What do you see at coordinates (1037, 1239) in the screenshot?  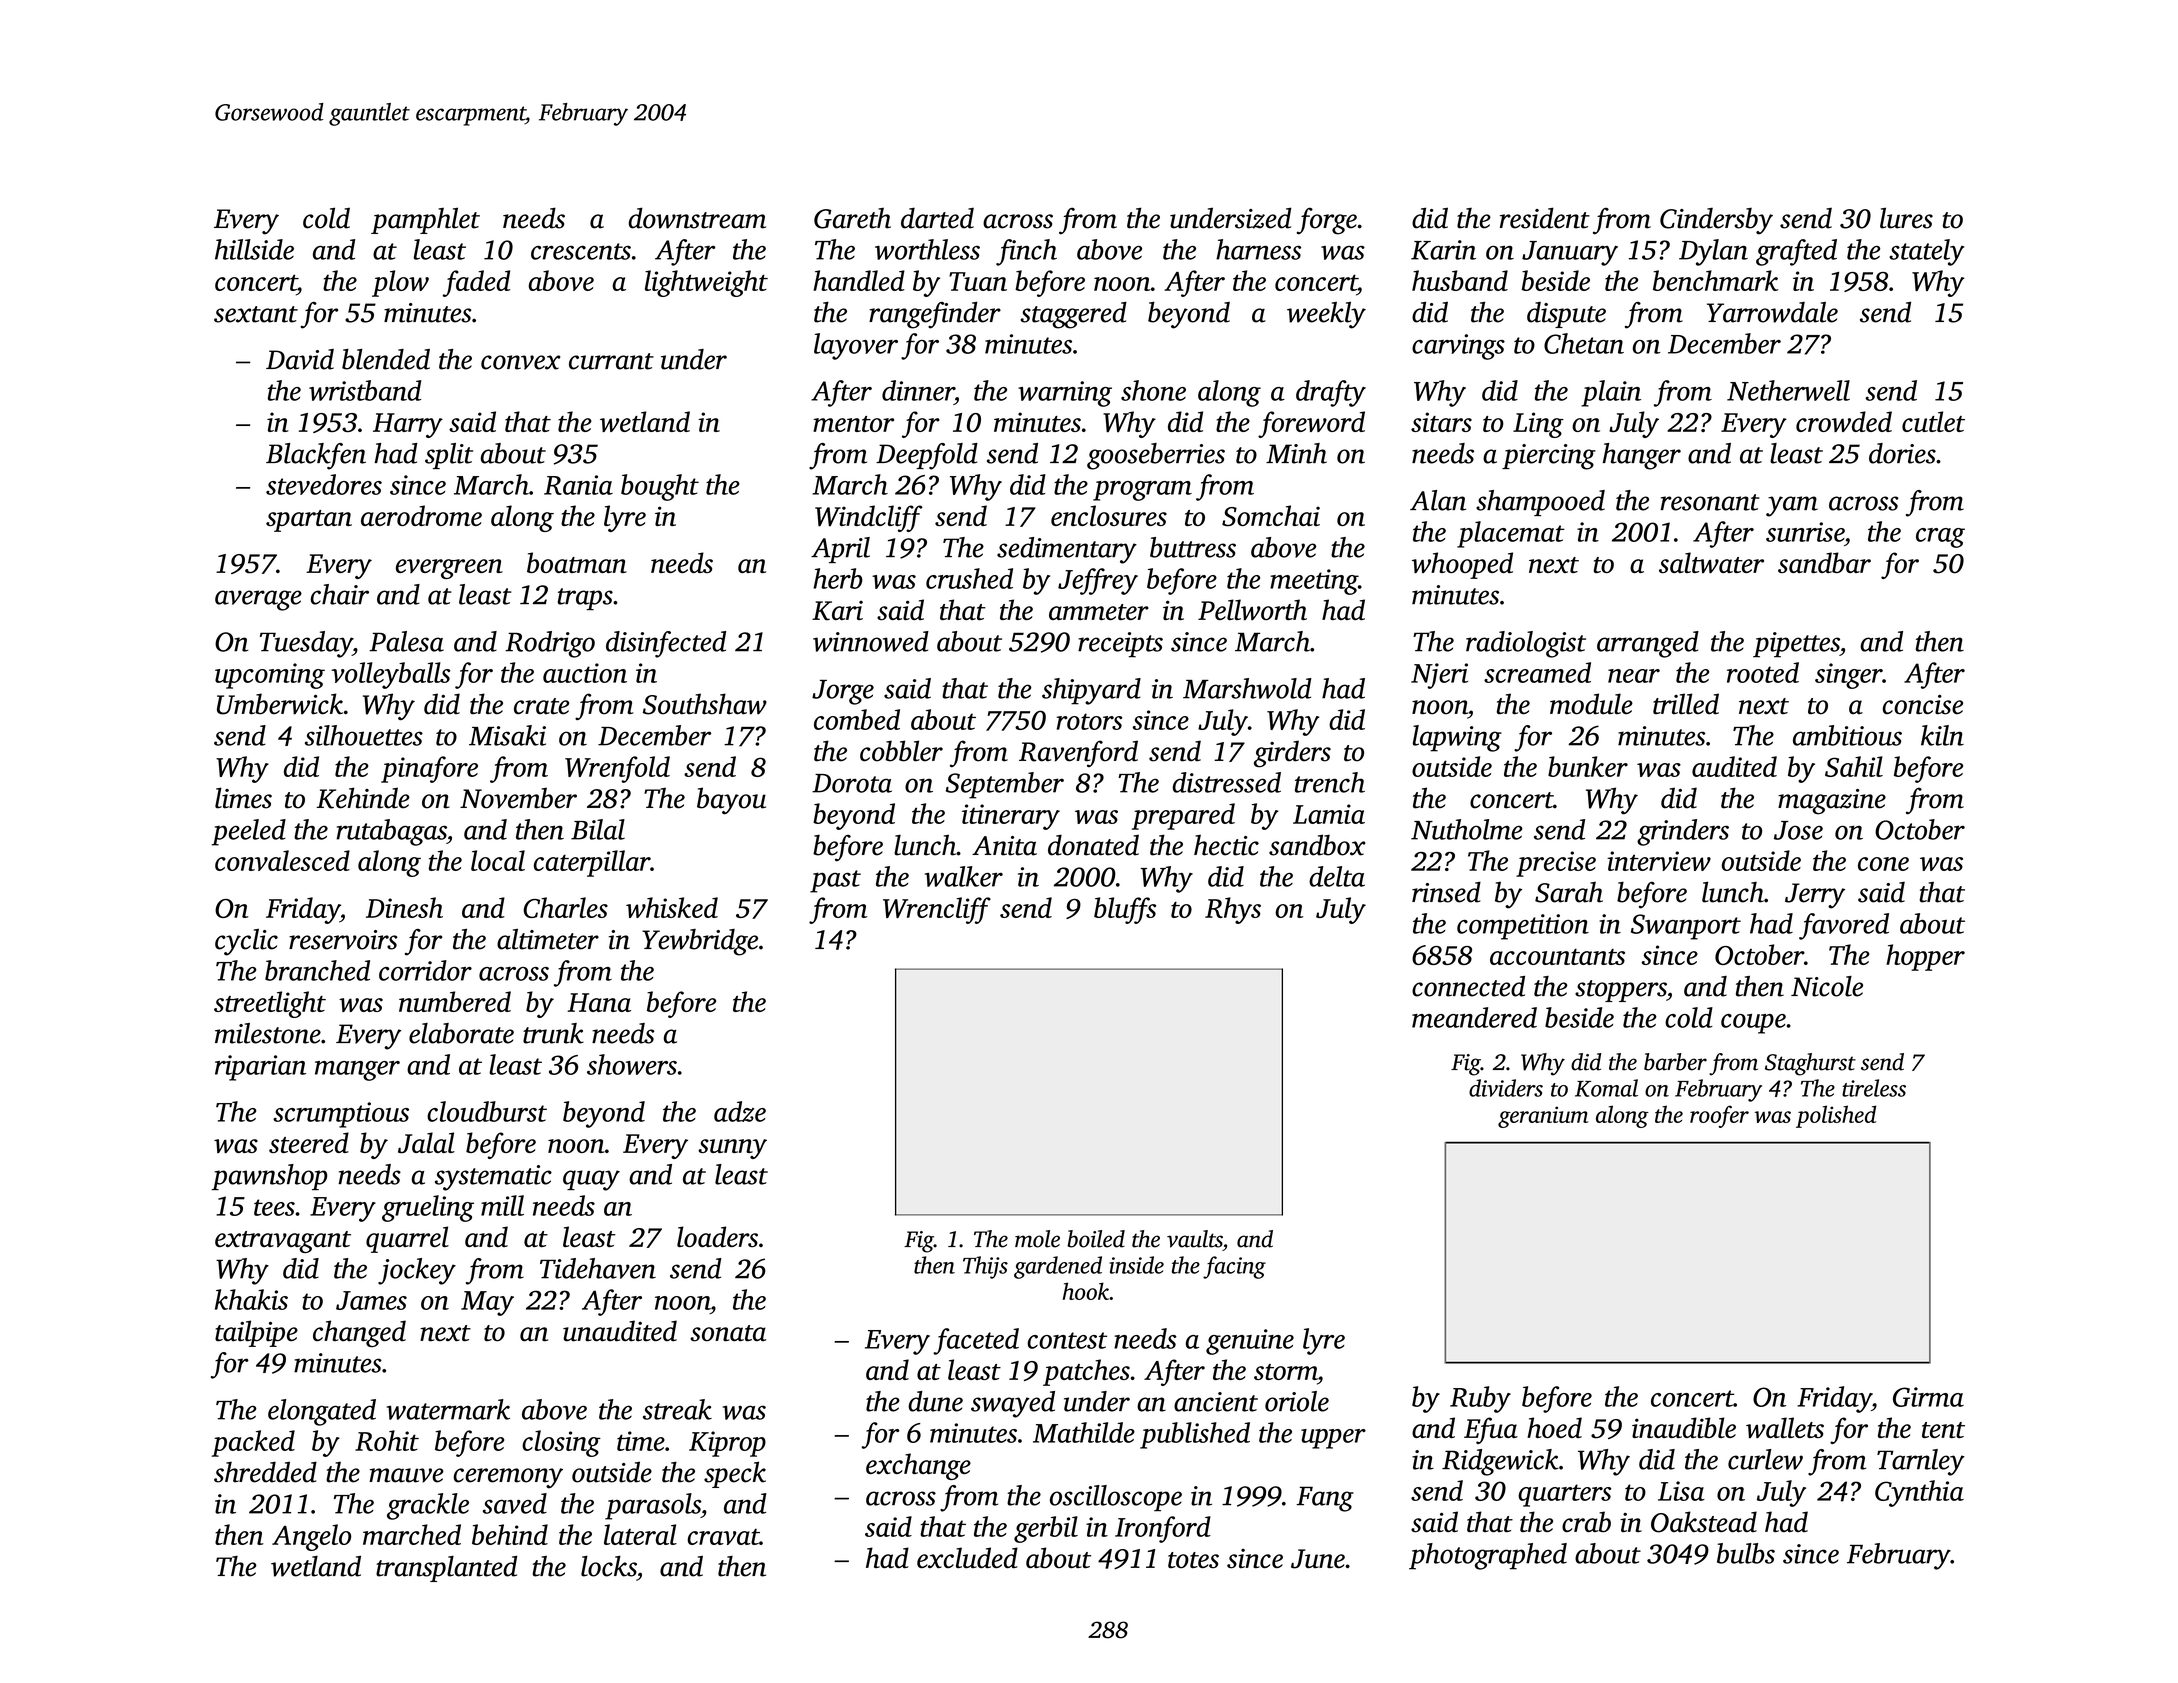 I see `mole` at bounding box center [1037, 1239].
